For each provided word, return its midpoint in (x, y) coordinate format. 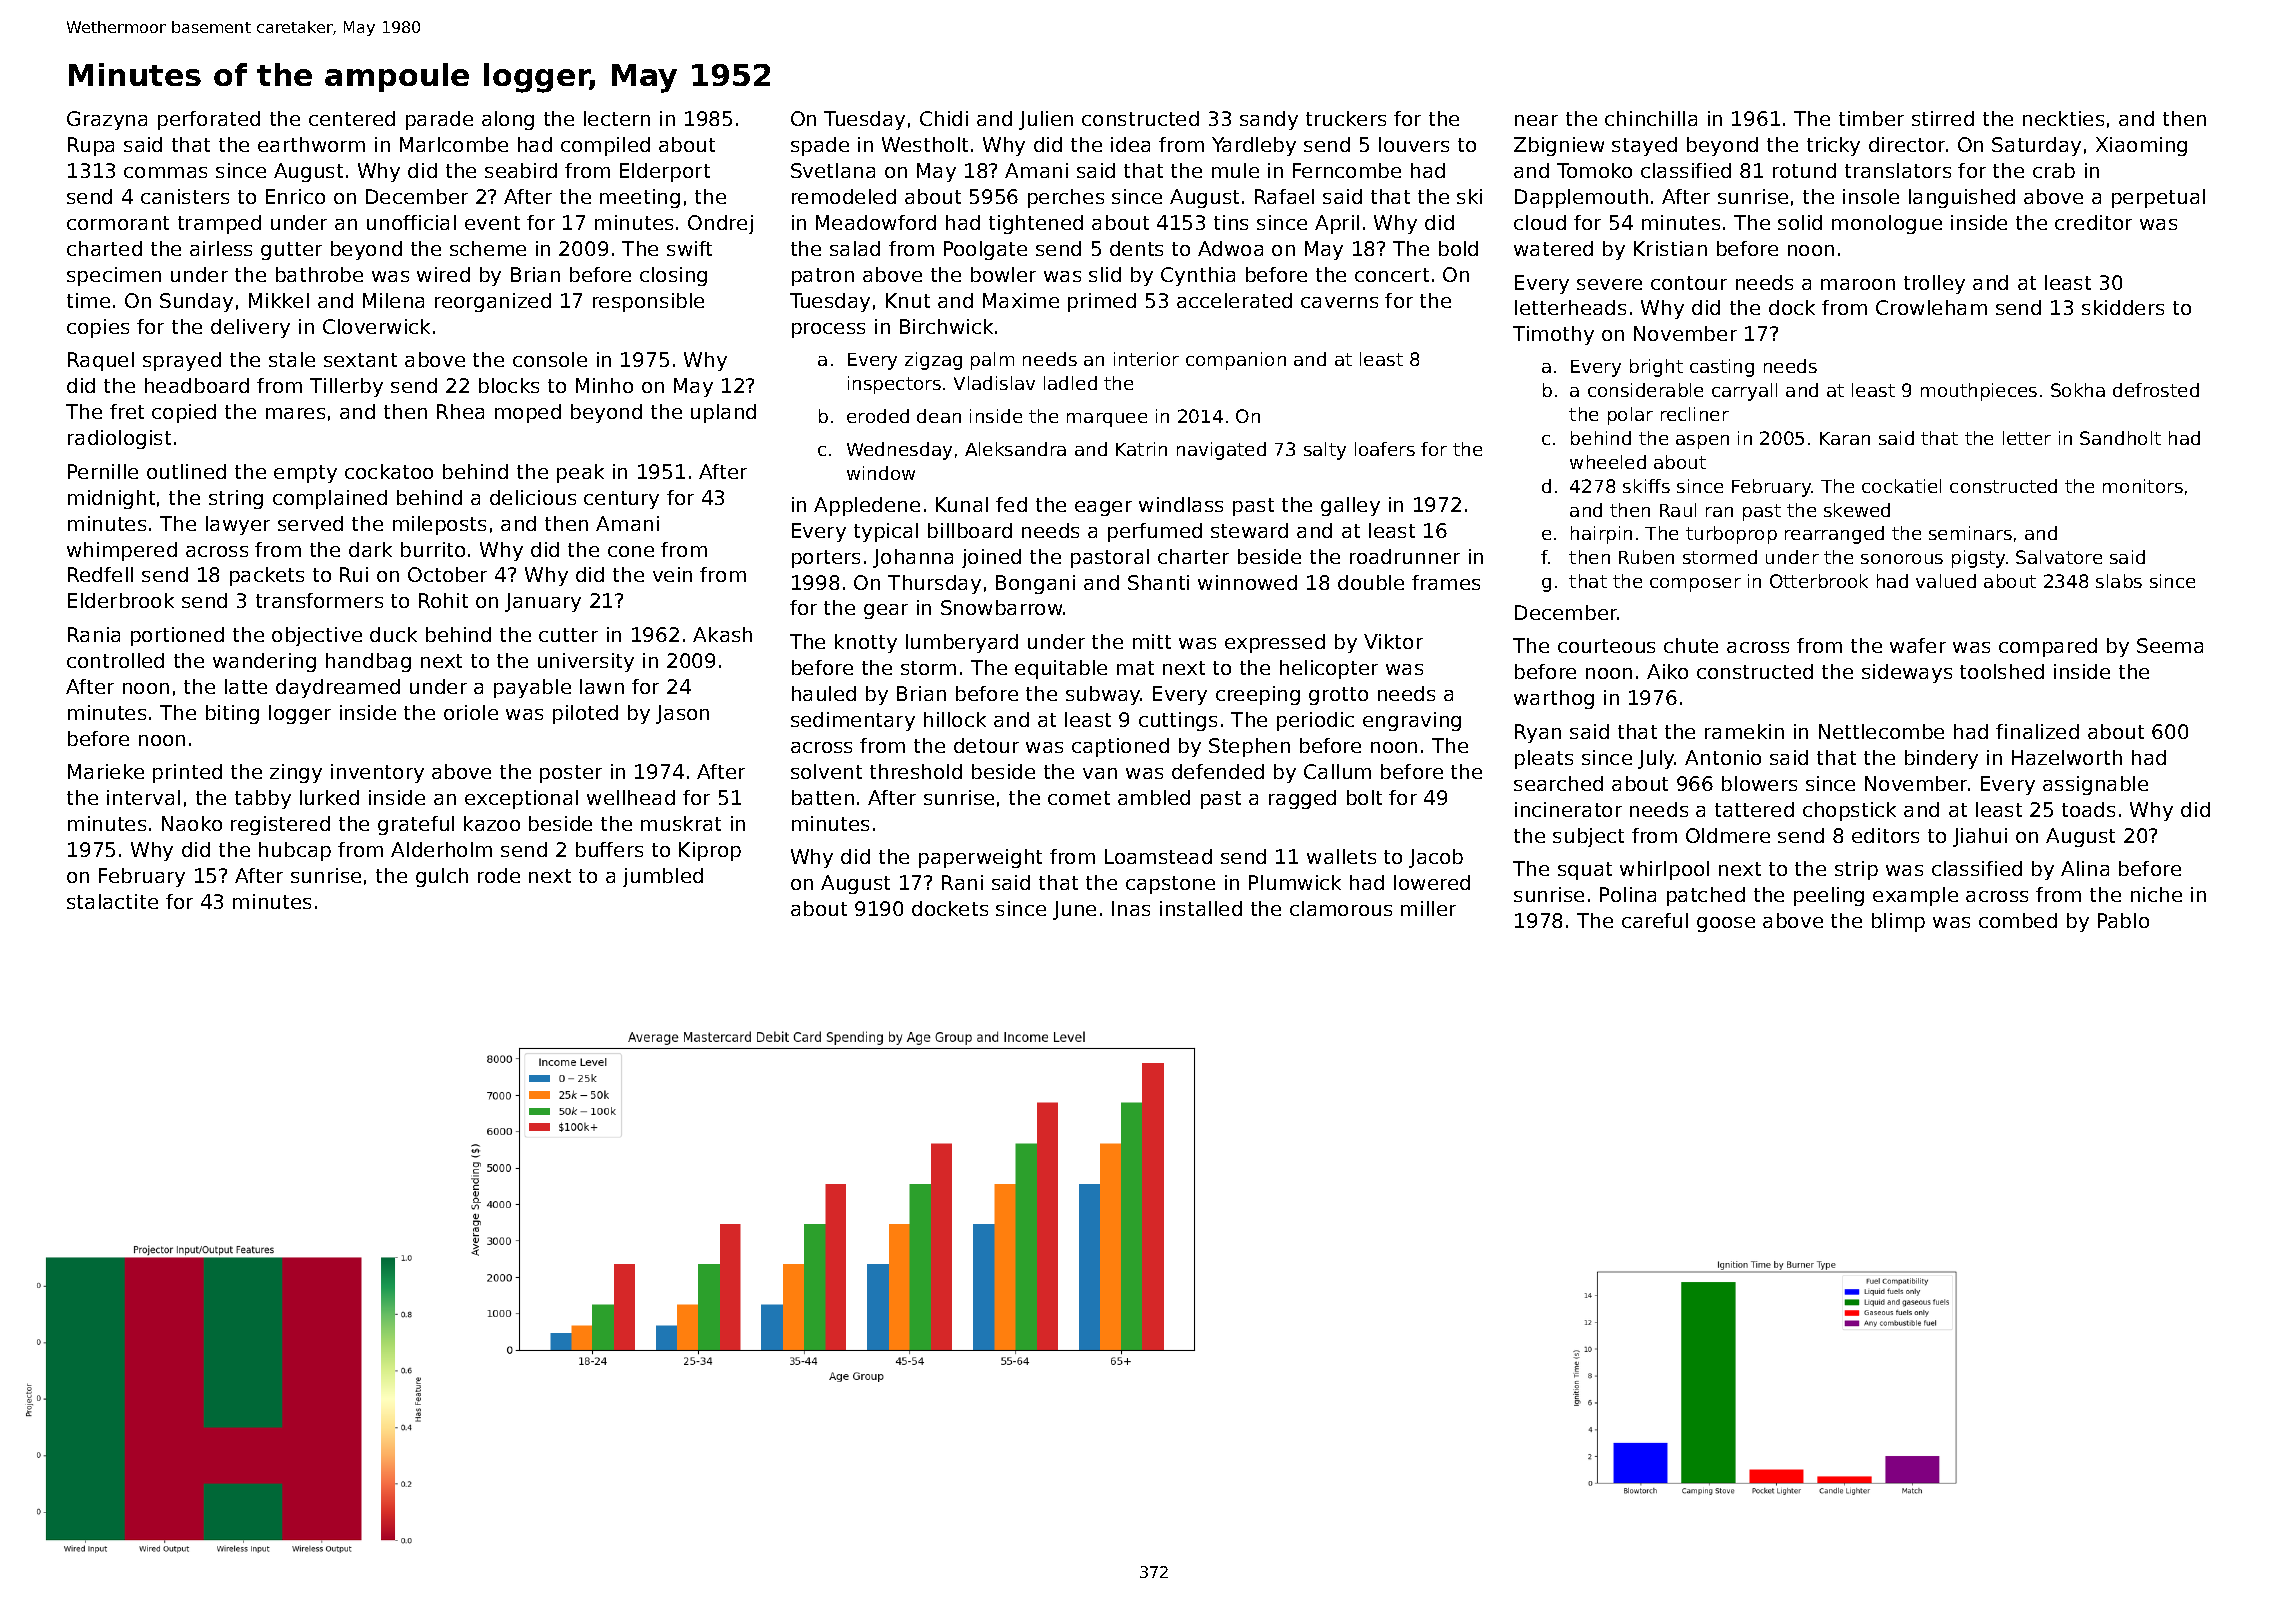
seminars (1970, 533)
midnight (111, 499)
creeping (1258, 695)
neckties (2063, 118)
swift (689, 248)
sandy (1269, 120)
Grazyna (107, 120)
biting (232, 714)
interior (1146, 359)
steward (1249, 530)
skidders (2123, 307)
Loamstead (1158, 856)
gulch (442, 877)
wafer (1918, 645)
